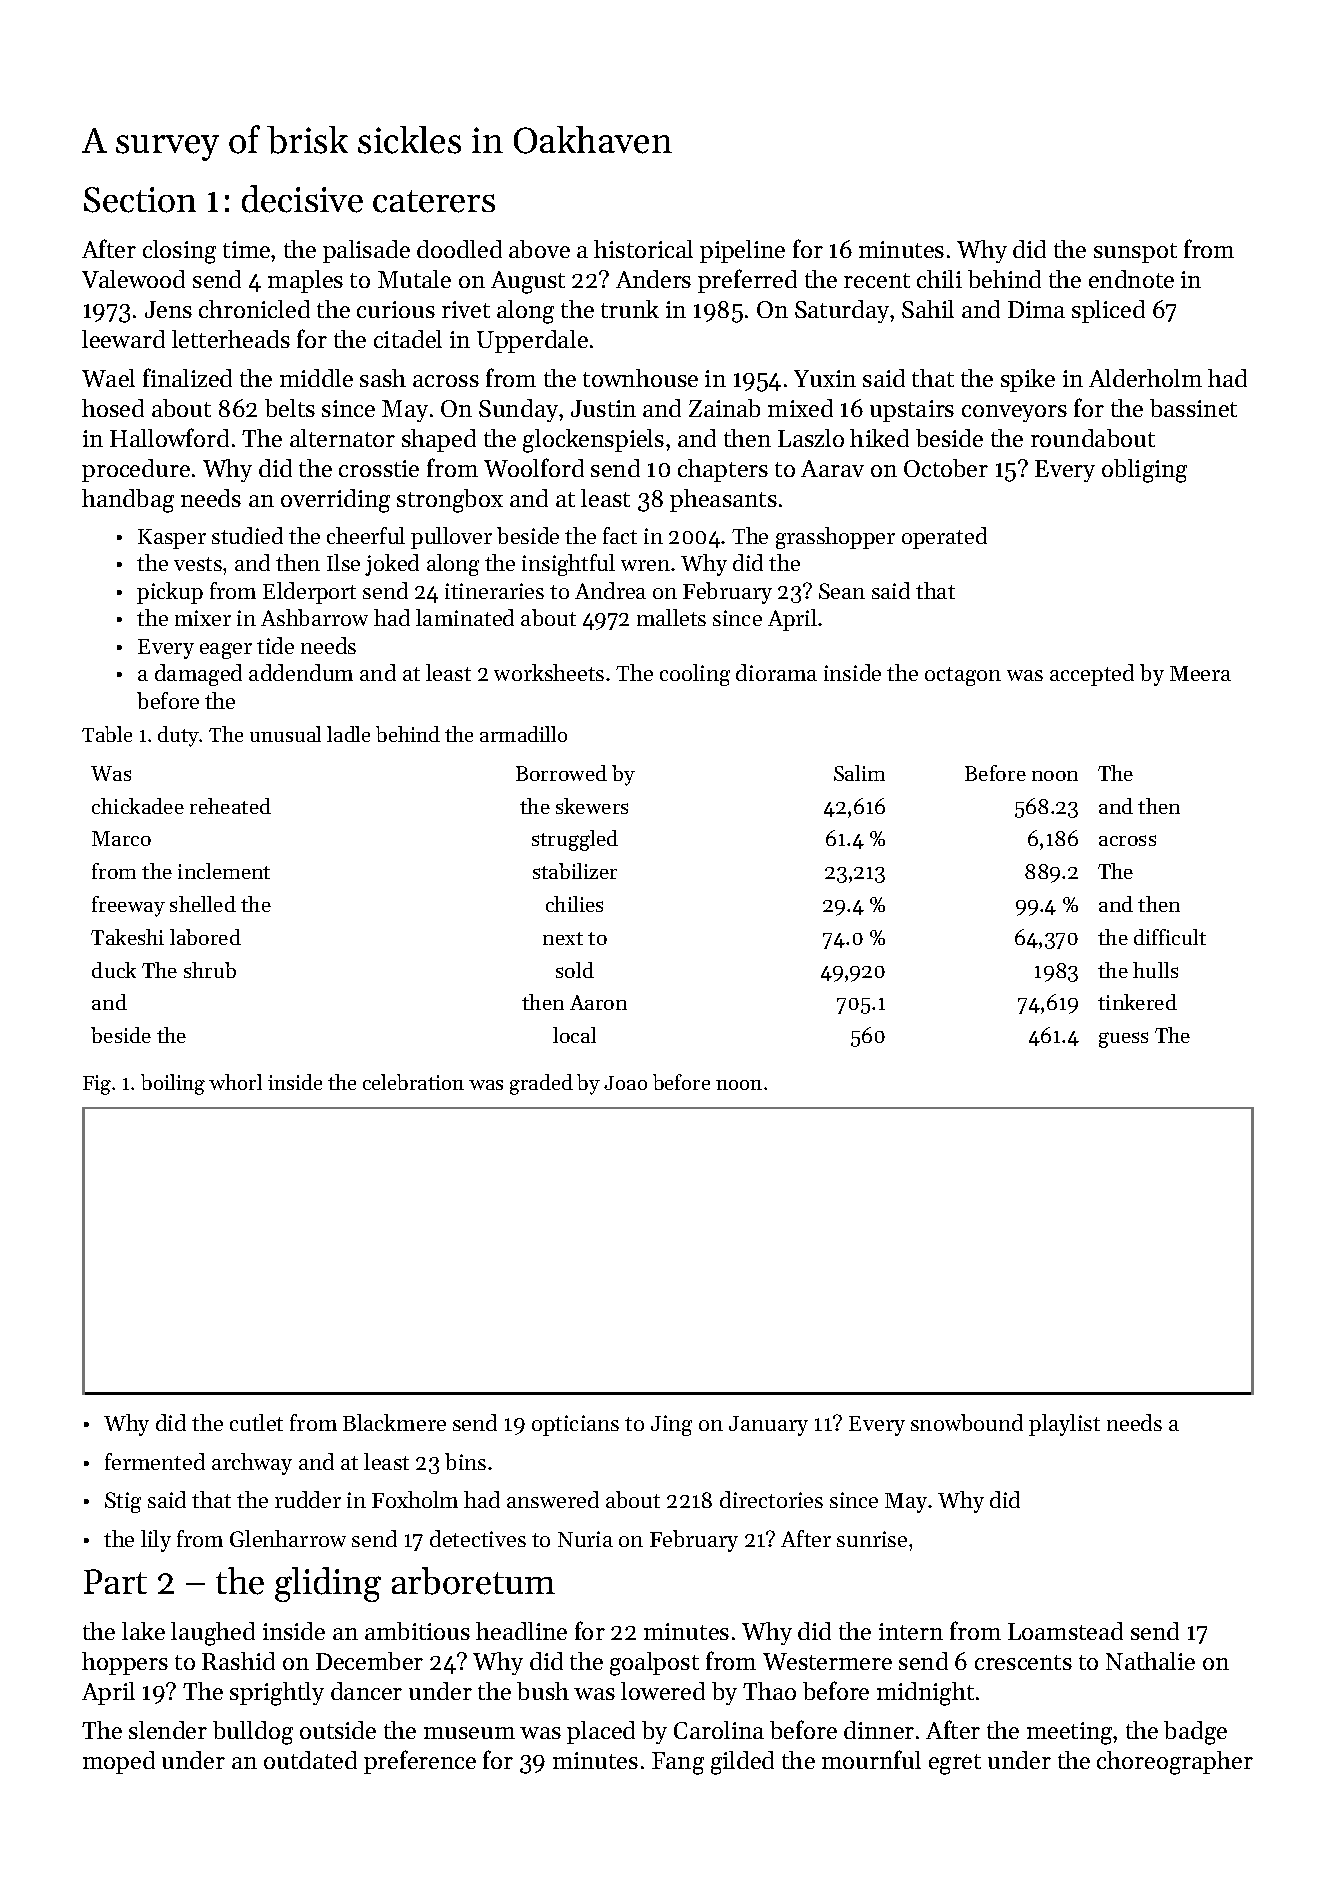 This screenshot has width=1336, height=1889. What do you see at coordinates (302, 199) in the screenshot?
I see `decisive` at bounding box center [302, 199].
